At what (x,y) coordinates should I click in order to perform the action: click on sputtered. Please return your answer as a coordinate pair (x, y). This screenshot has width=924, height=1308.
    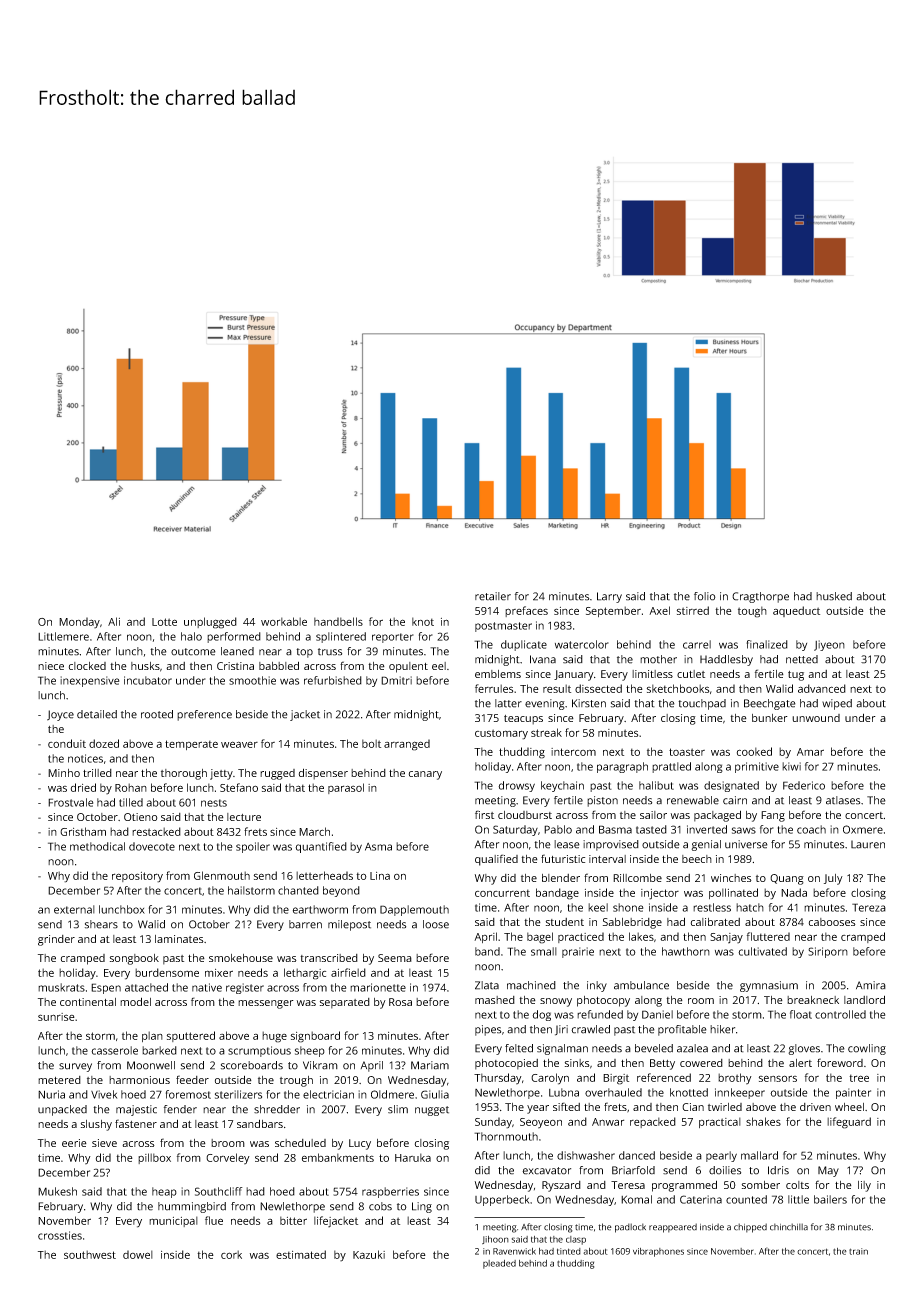
    Looking at the image, I should click on (191, 1036).
